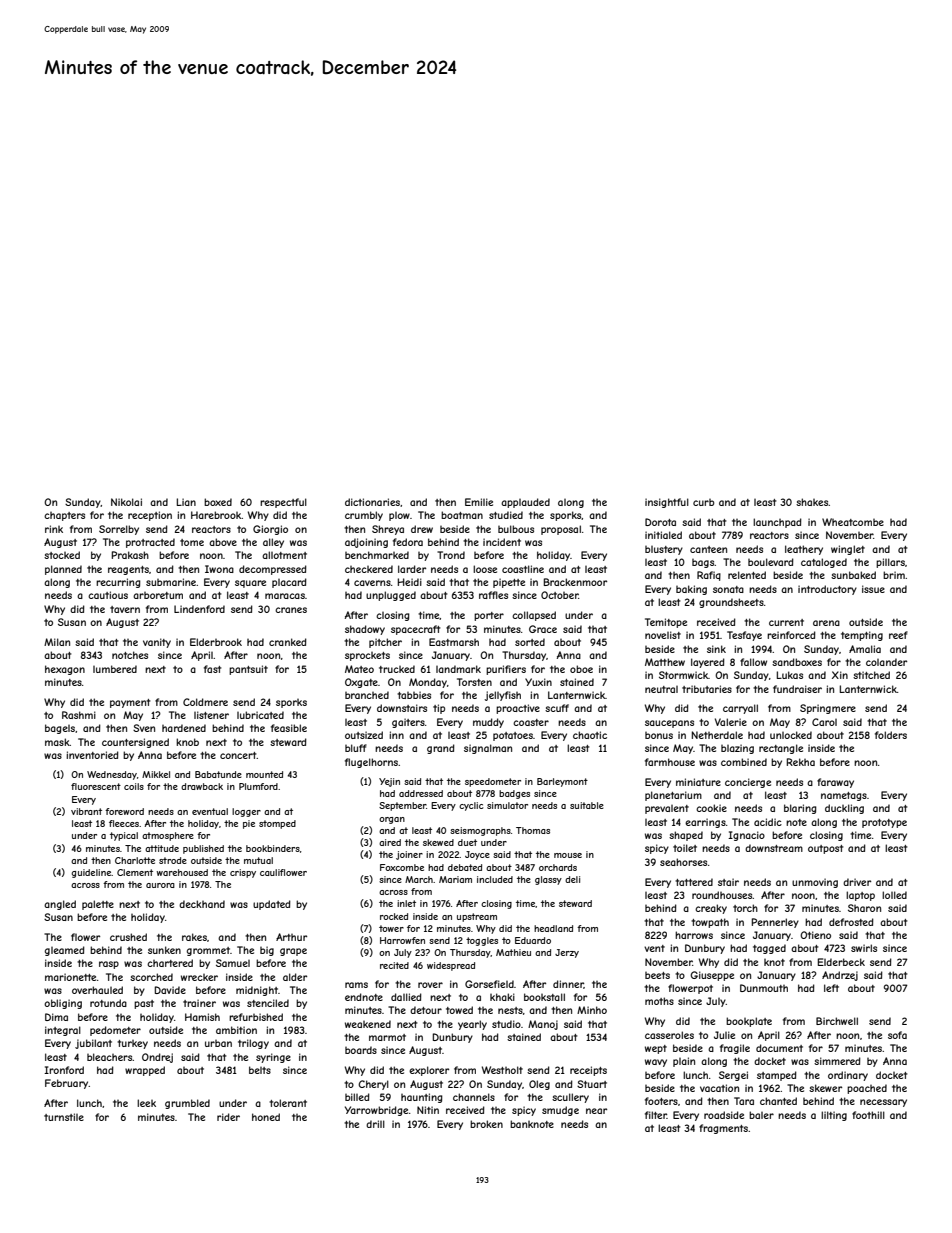  I want to click on integral, so click(63, 1031).
